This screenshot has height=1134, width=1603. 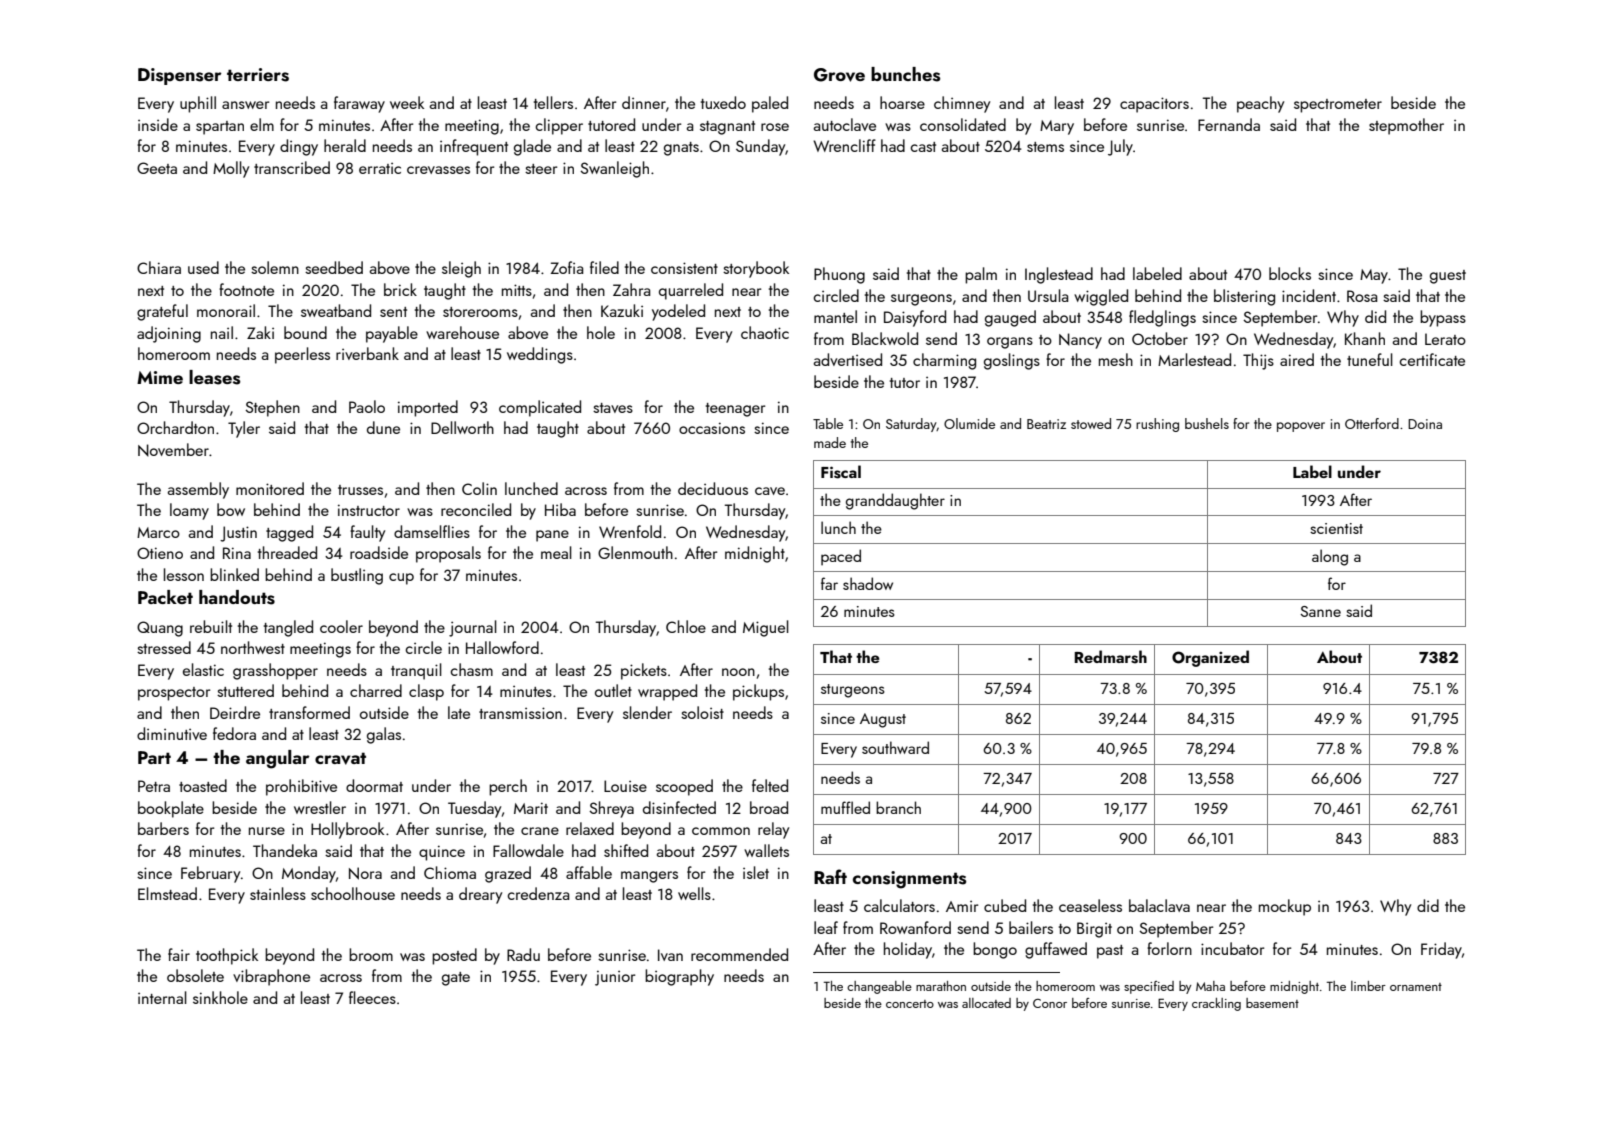 I want to click on capacitors, so click(x=1154, y=105).
